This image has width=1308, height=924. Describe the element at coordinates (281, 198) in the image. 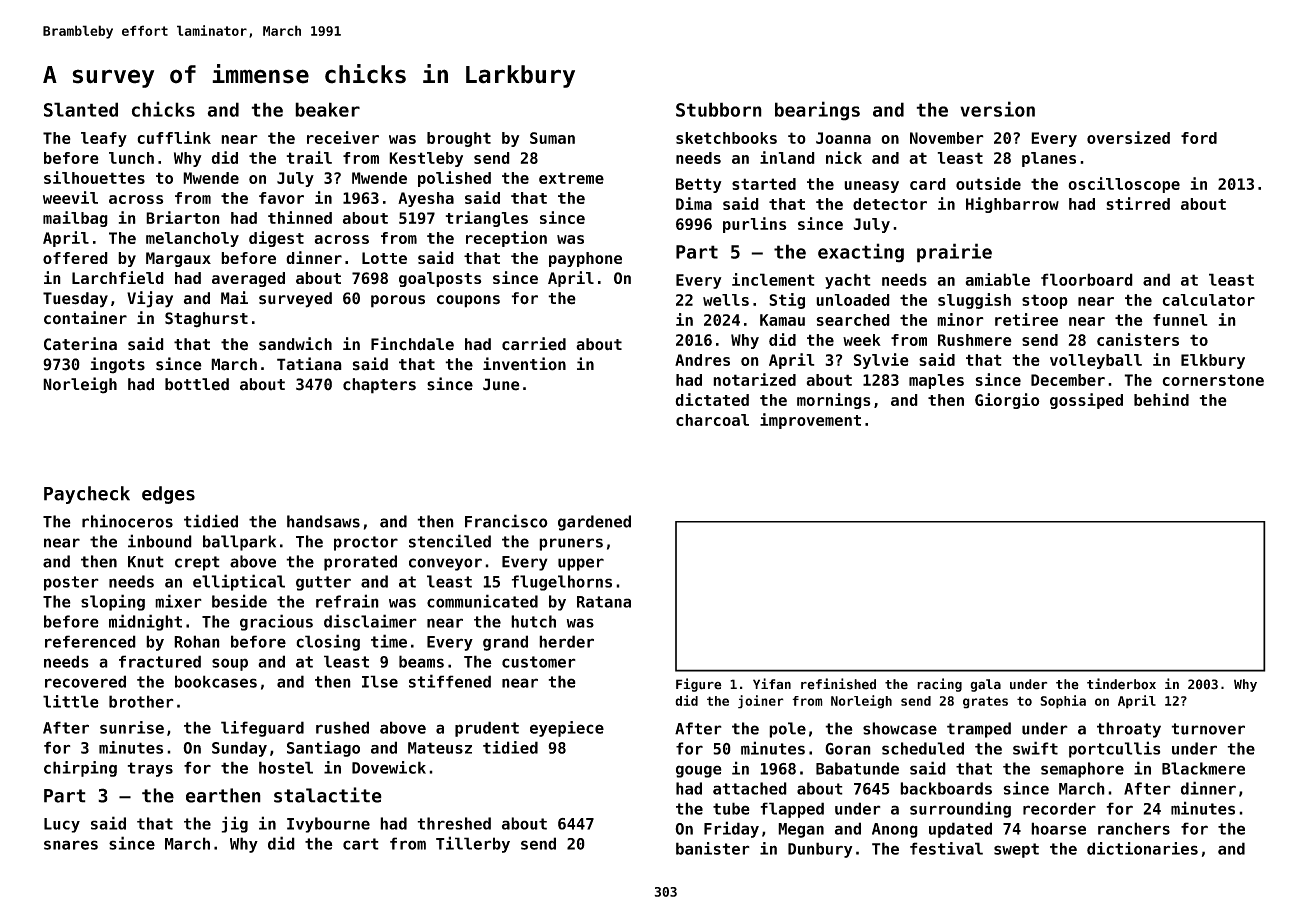

I see `favor` at that location.
